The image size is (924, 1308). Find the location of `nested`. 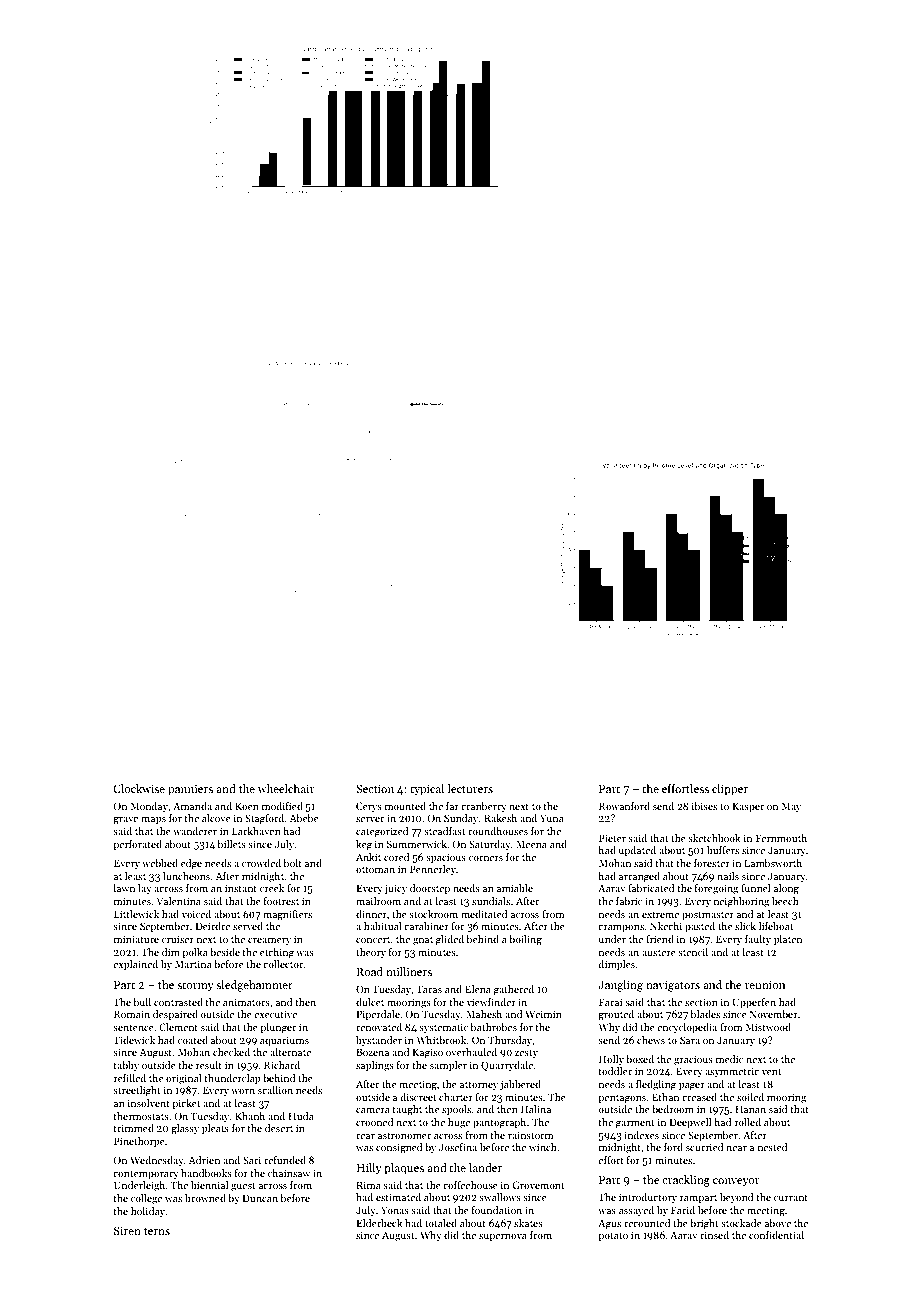

nested is located at coordinates (773, 1147).
